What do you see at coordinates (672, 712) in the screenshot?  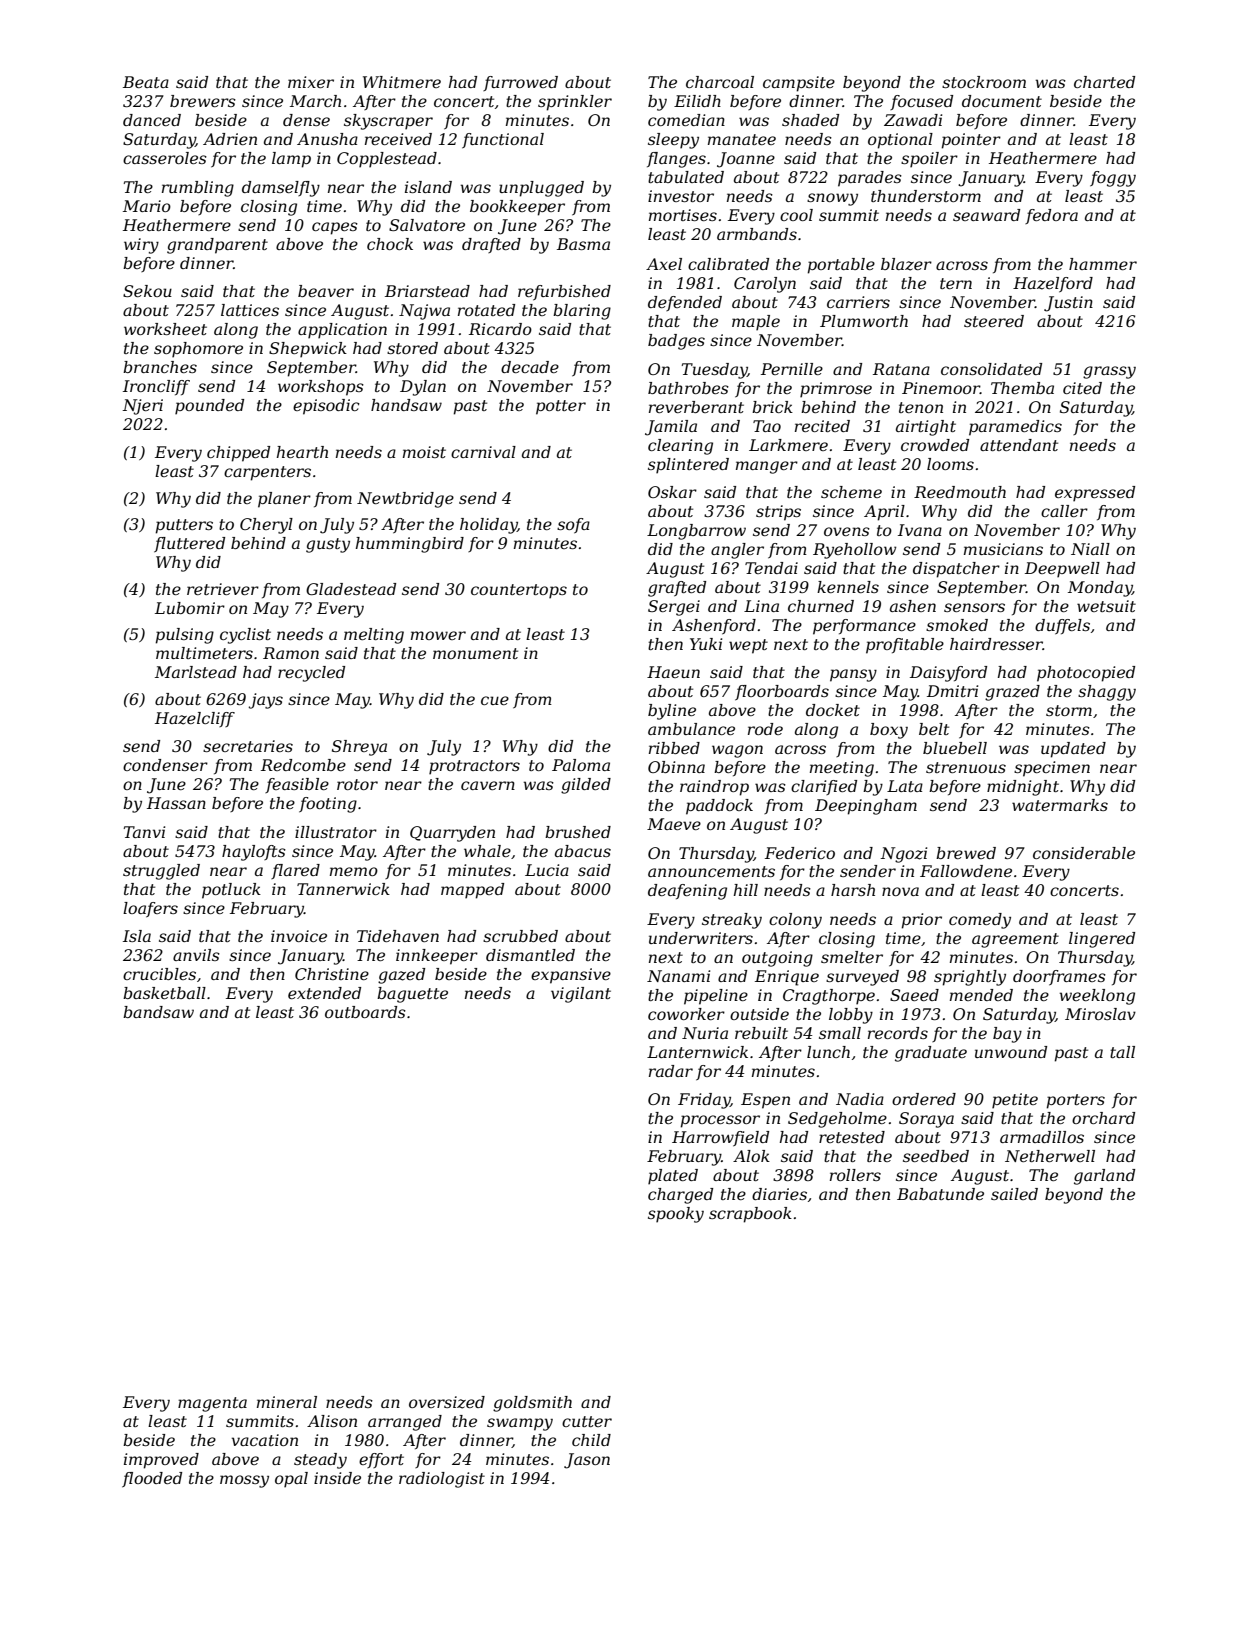 I see `byline` at bounding box center [672, 712].
